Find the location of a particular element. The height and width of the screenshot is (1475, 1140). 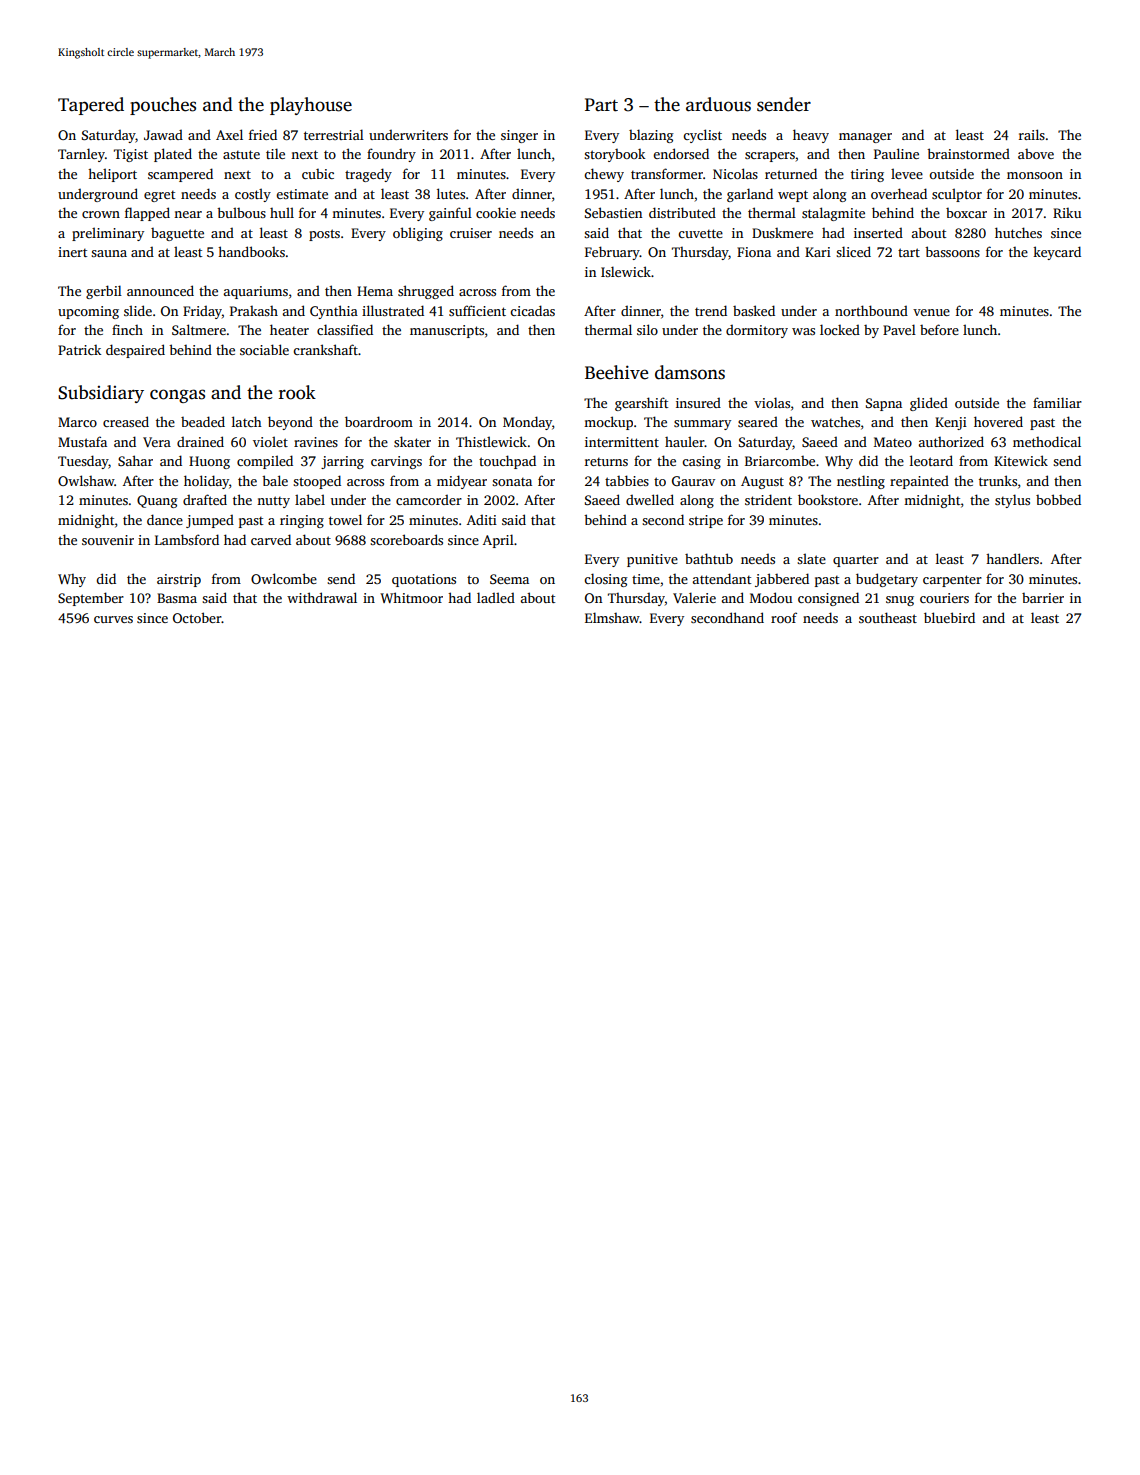

sculptor is located at coordinates (957, 195).
